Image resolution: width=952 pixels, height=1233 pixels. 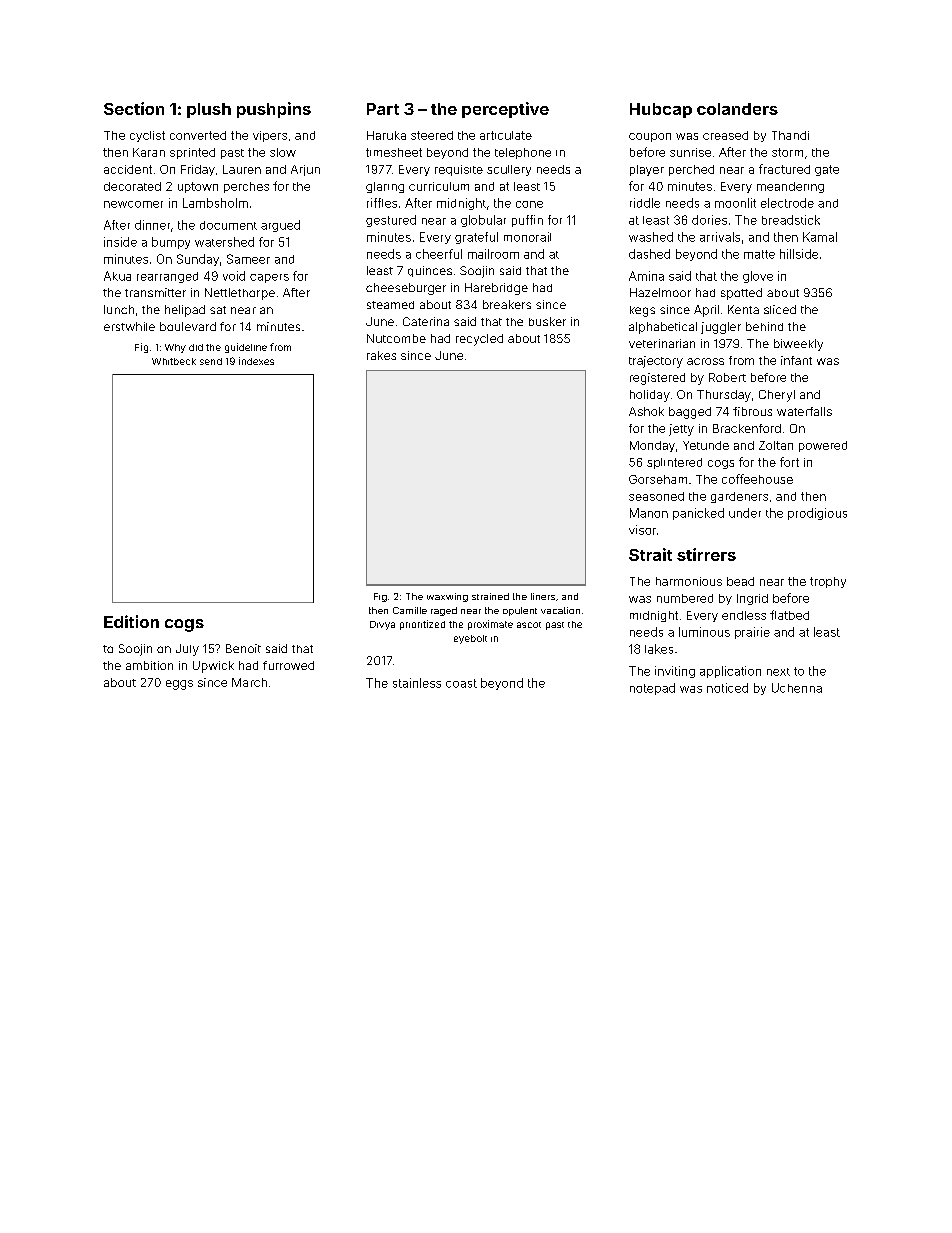 I want to click on under, so click(x=745, y=513).
